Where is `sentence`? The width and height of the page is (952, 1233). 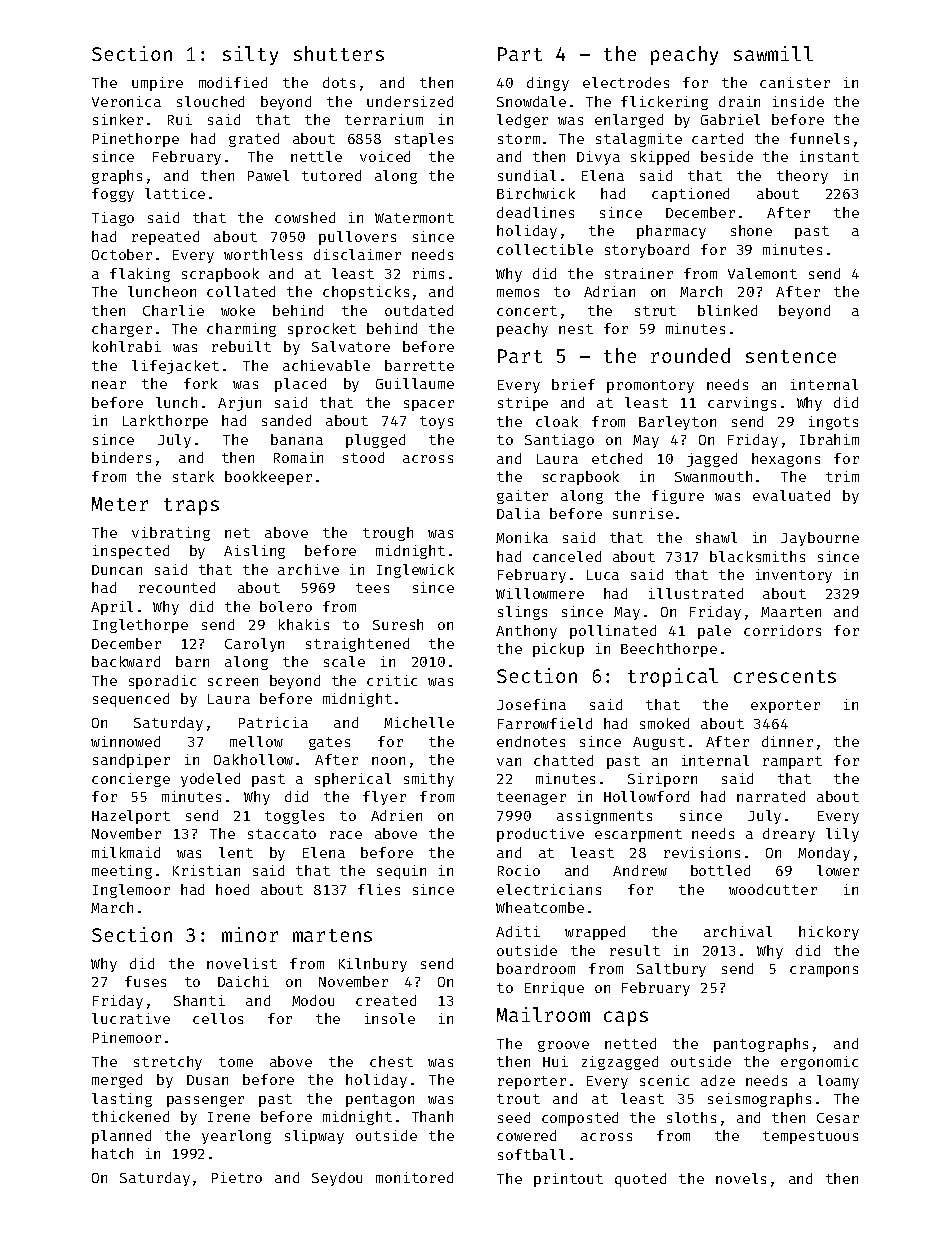 sentence is located at coordinates (791, 356).
